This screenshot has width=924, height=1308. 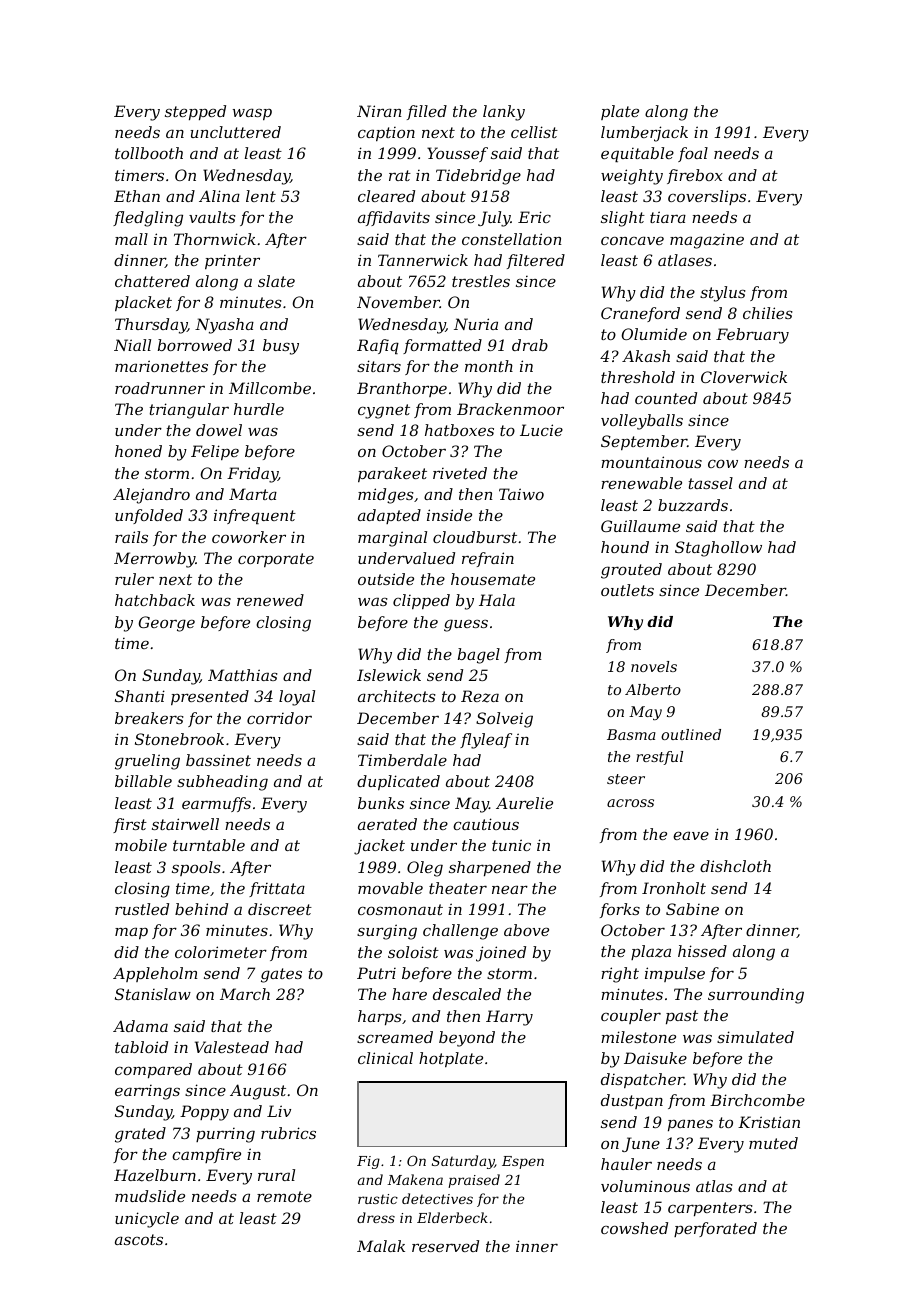 What do you see at coordinates (402, 760) in the screenshot?
I see `Timberdale` at bounding box center [402, 760].
